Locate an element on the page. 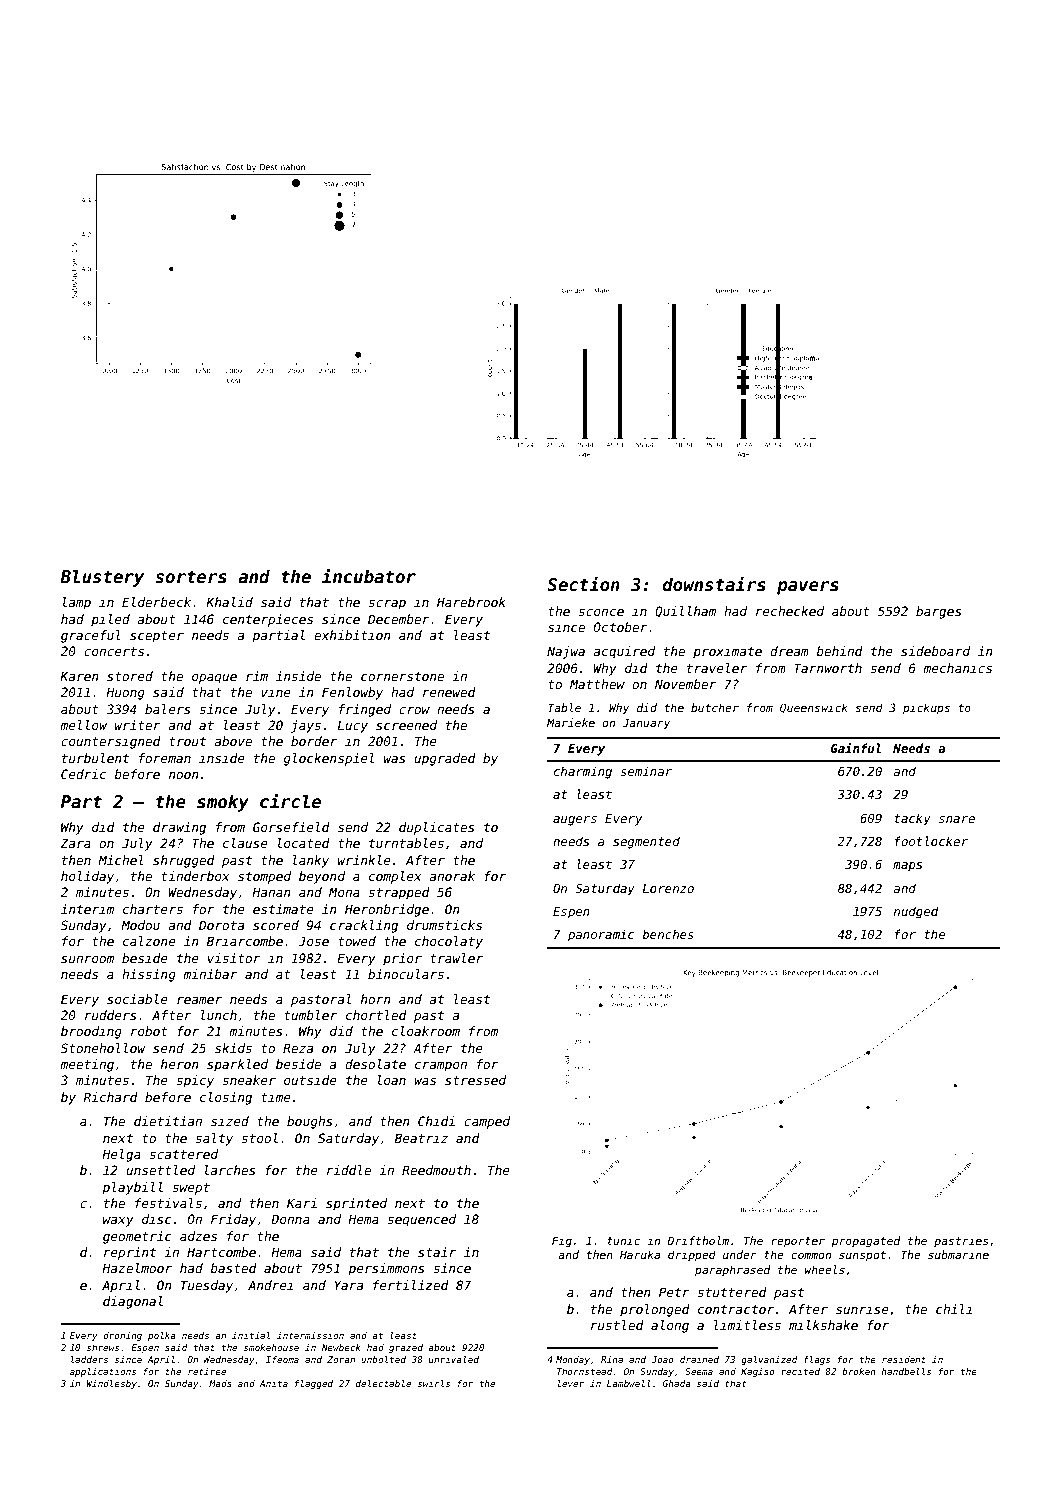  benches is located at coordinates (668, 934).
